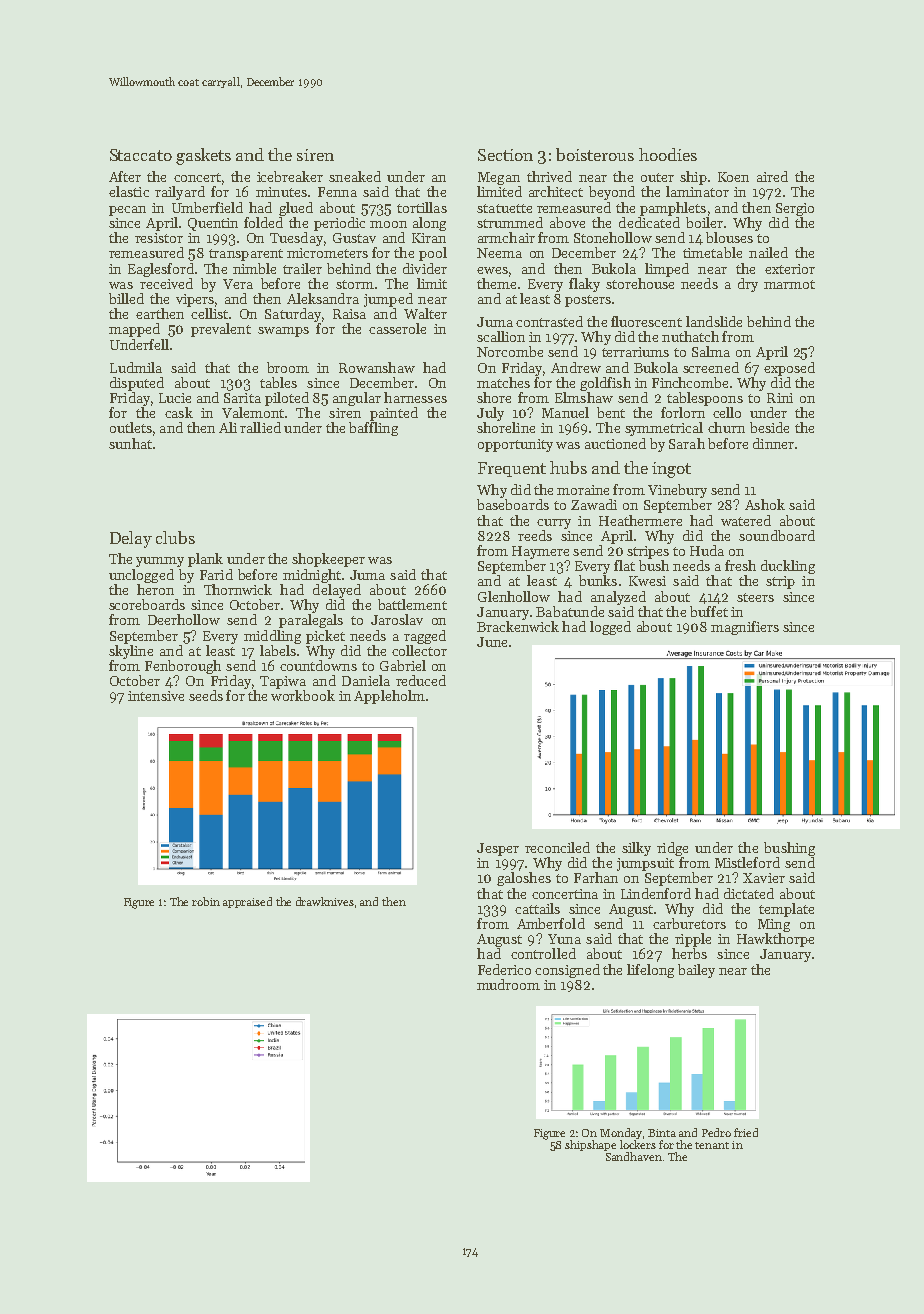 Image resolution: width=924 pixels, height=1314 pixels. I want to click on Frequent, so click(512, 469).
